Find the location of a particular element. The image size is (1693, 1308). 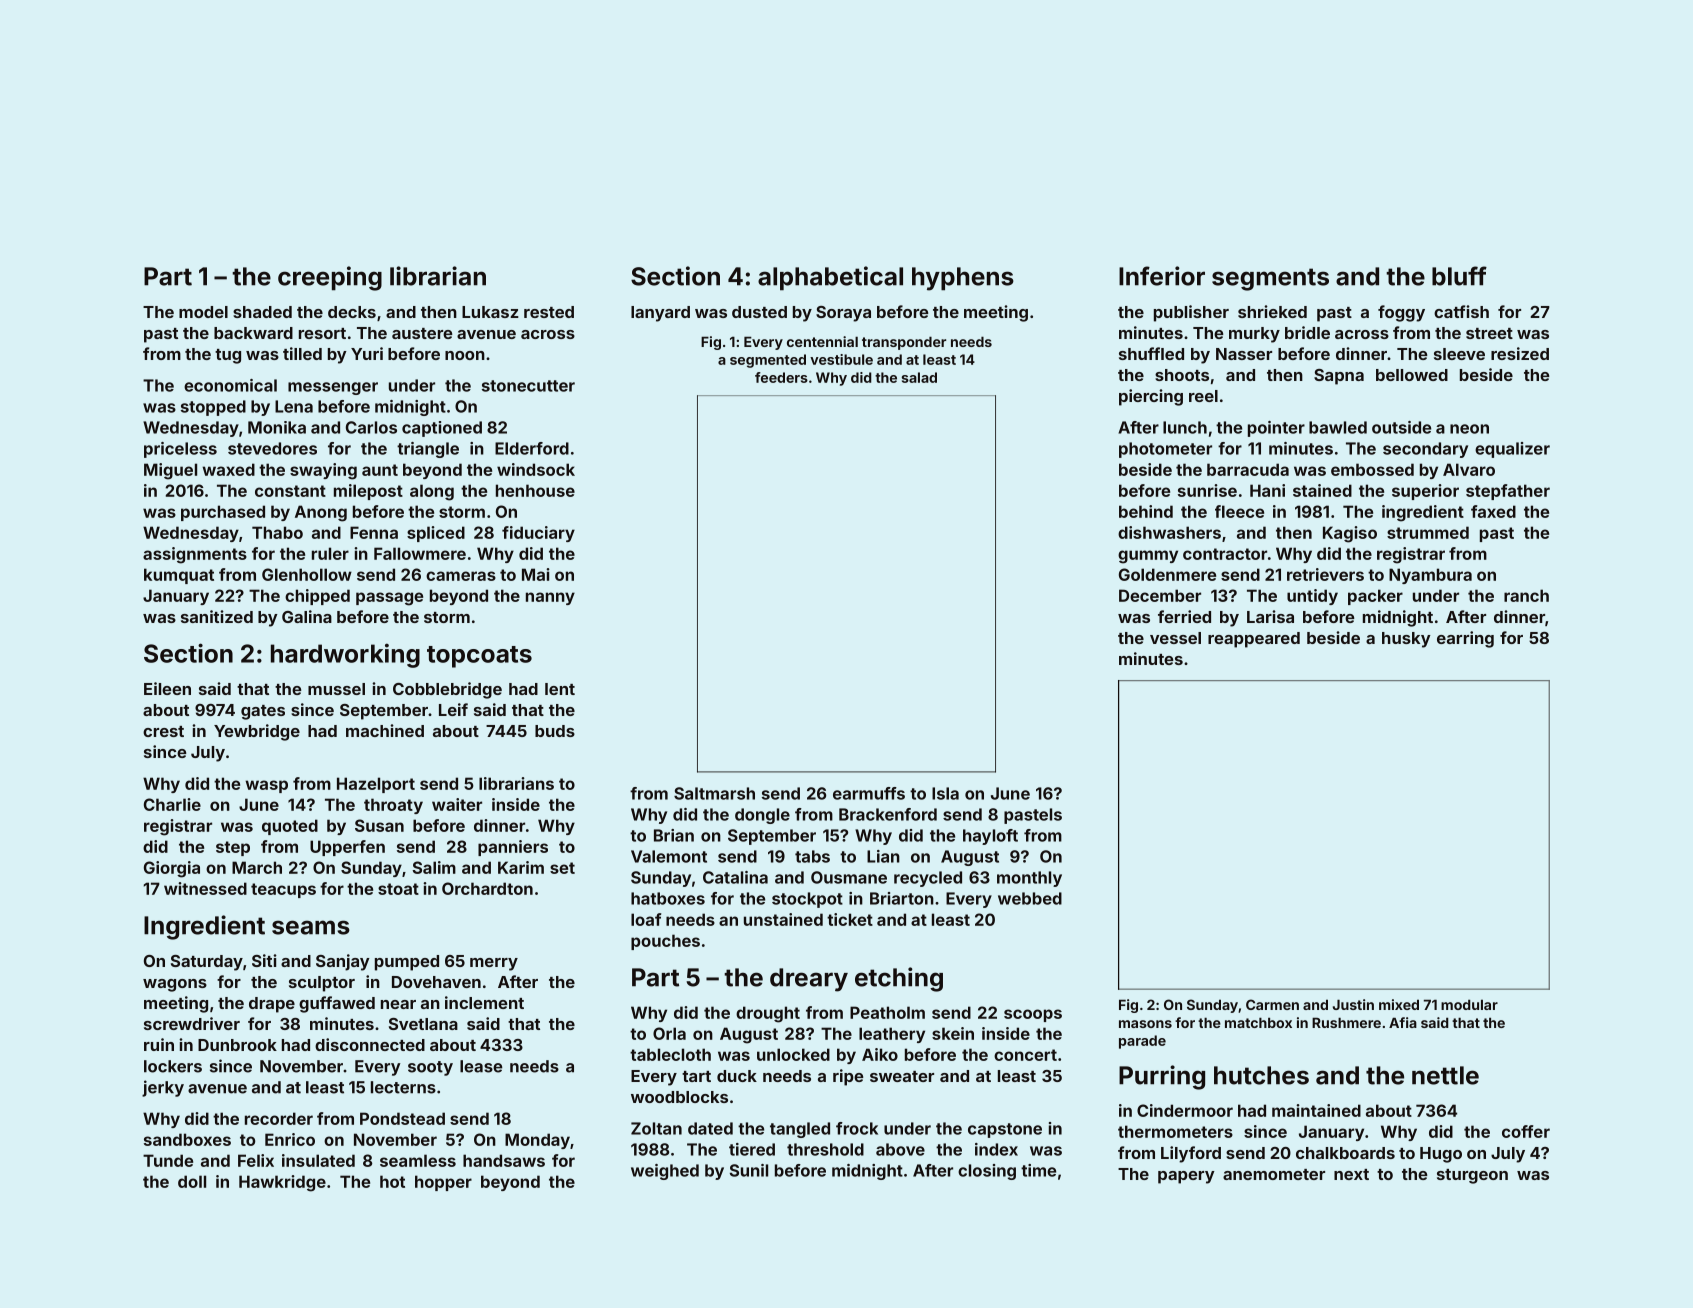

creeping is located at coordinates (330, 278).
